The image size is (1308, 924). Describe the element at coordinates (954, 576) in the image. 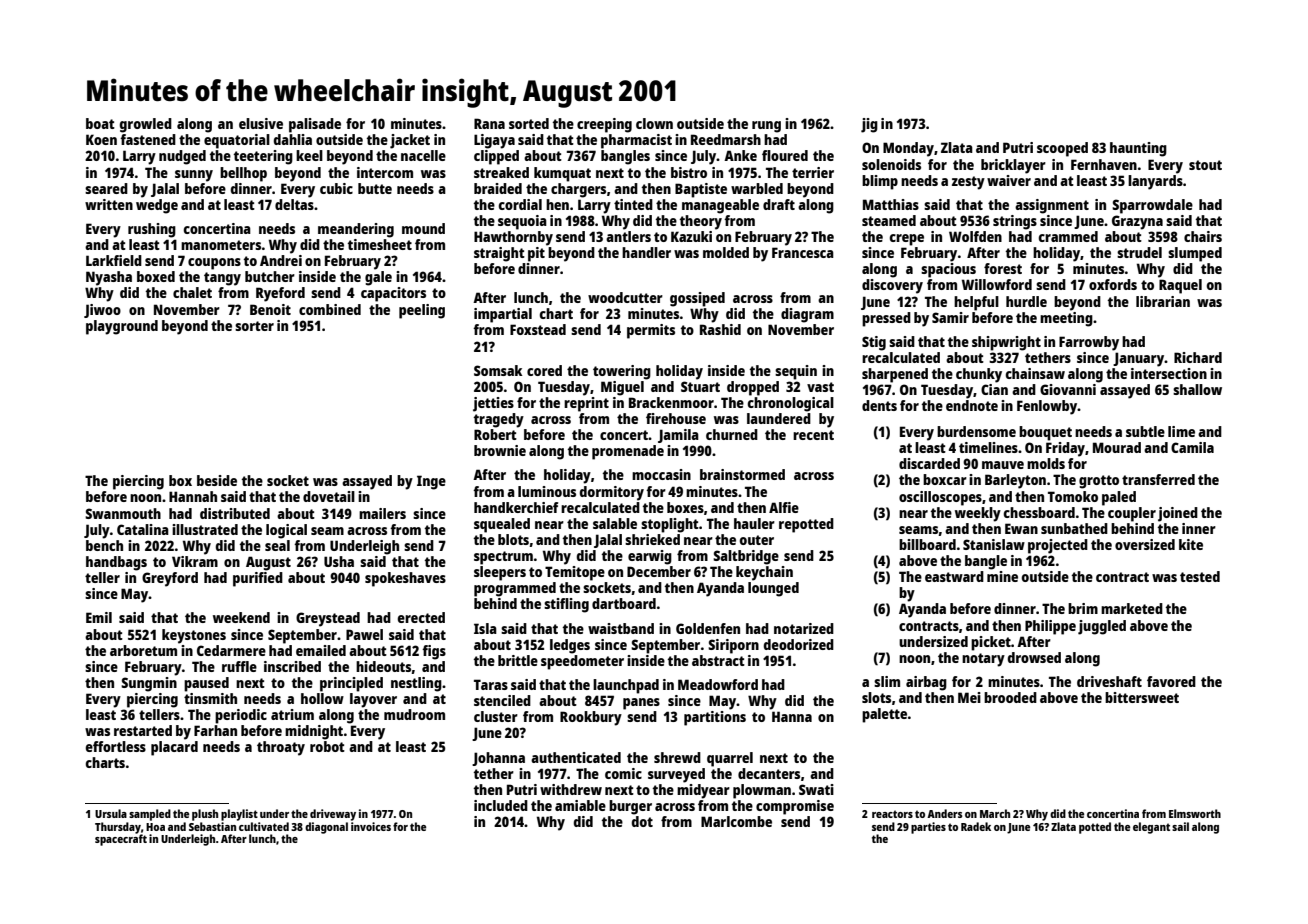

I see `eastward` at that location.
